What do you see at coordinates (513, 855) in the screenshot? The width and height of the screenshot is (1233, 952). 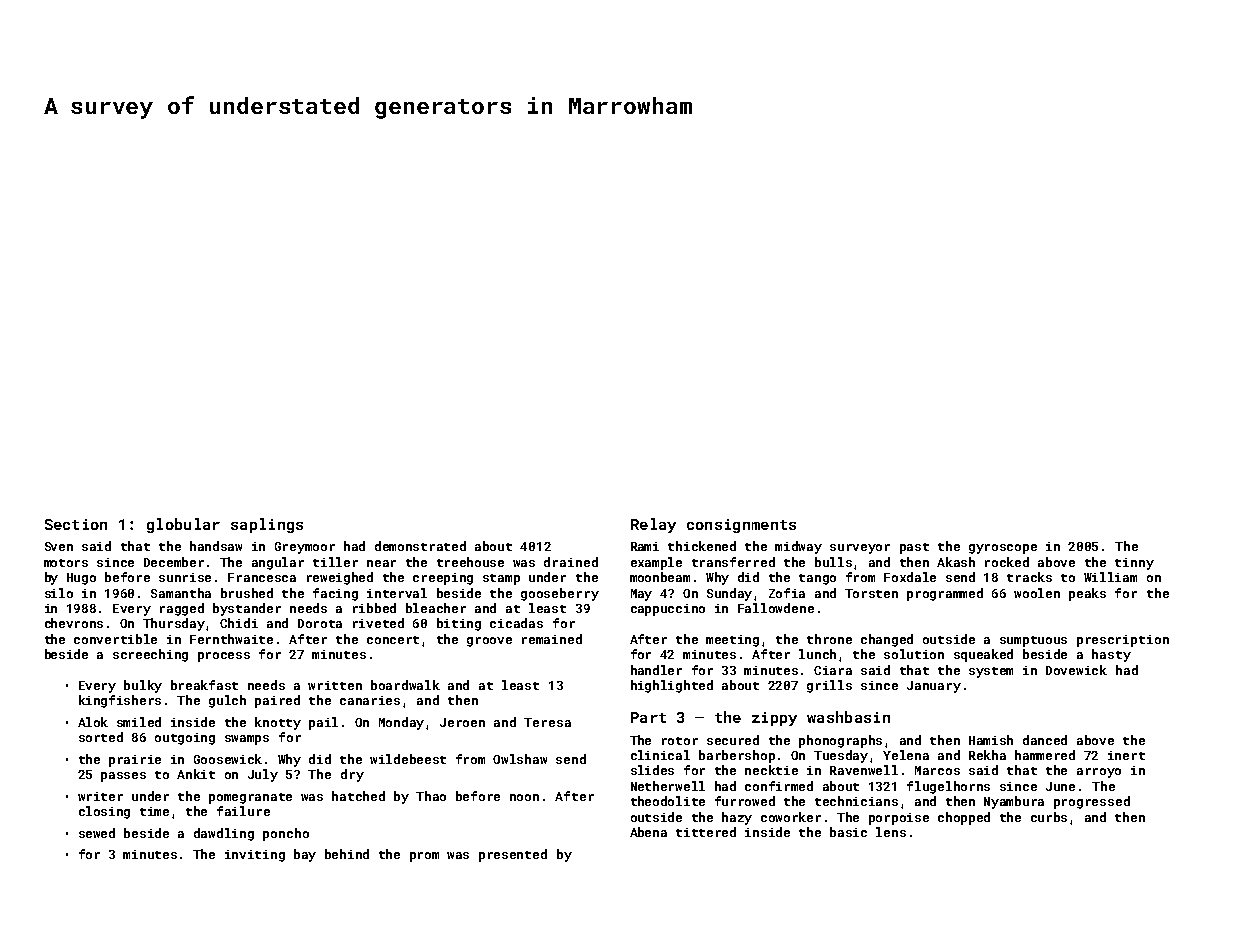 I see `presented` at bounding box center [513, 855].
